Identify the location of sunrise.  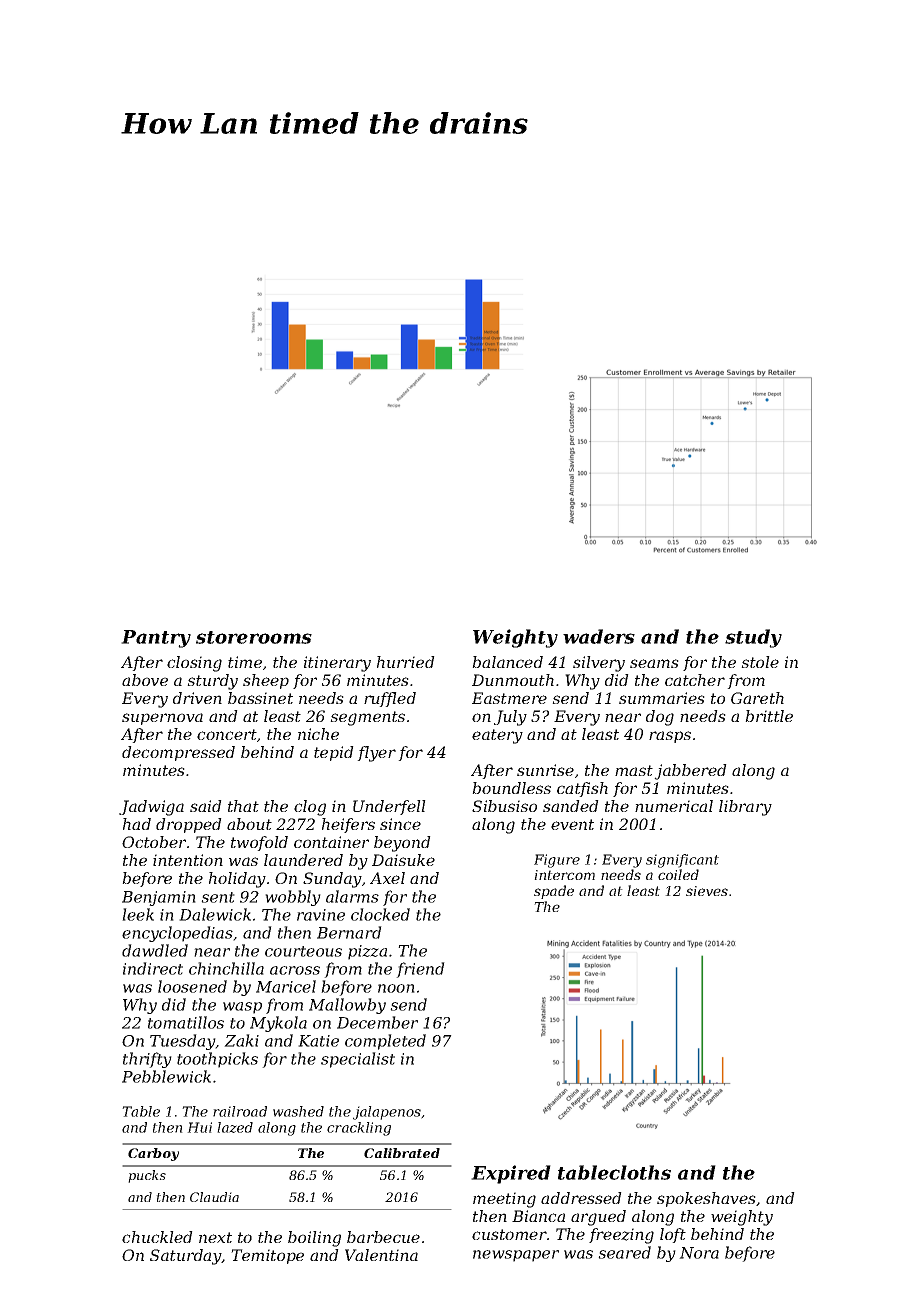
(545, 770).
